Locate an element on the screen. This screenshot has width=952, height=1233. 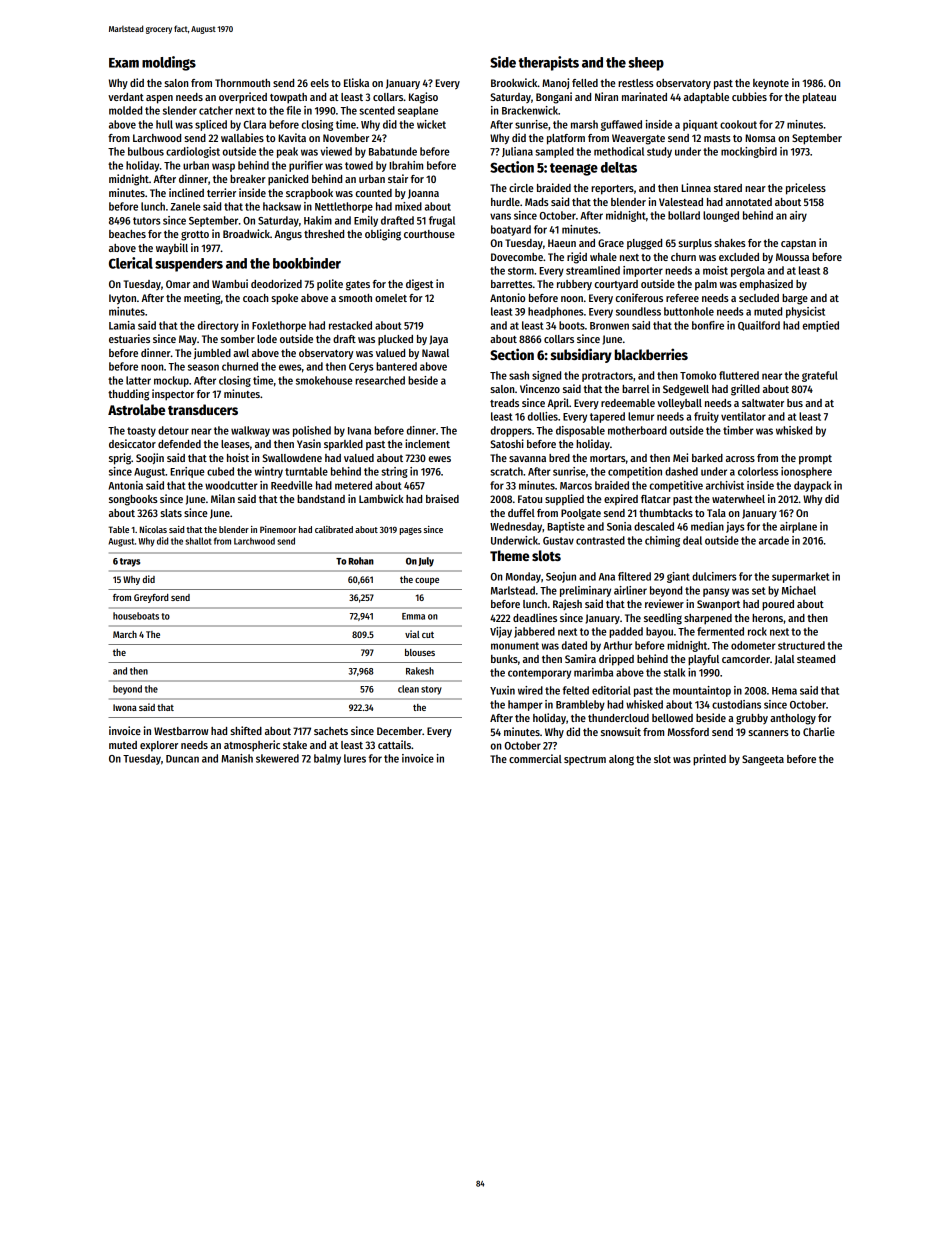
bulbous is located at coordinates (146, 151).
